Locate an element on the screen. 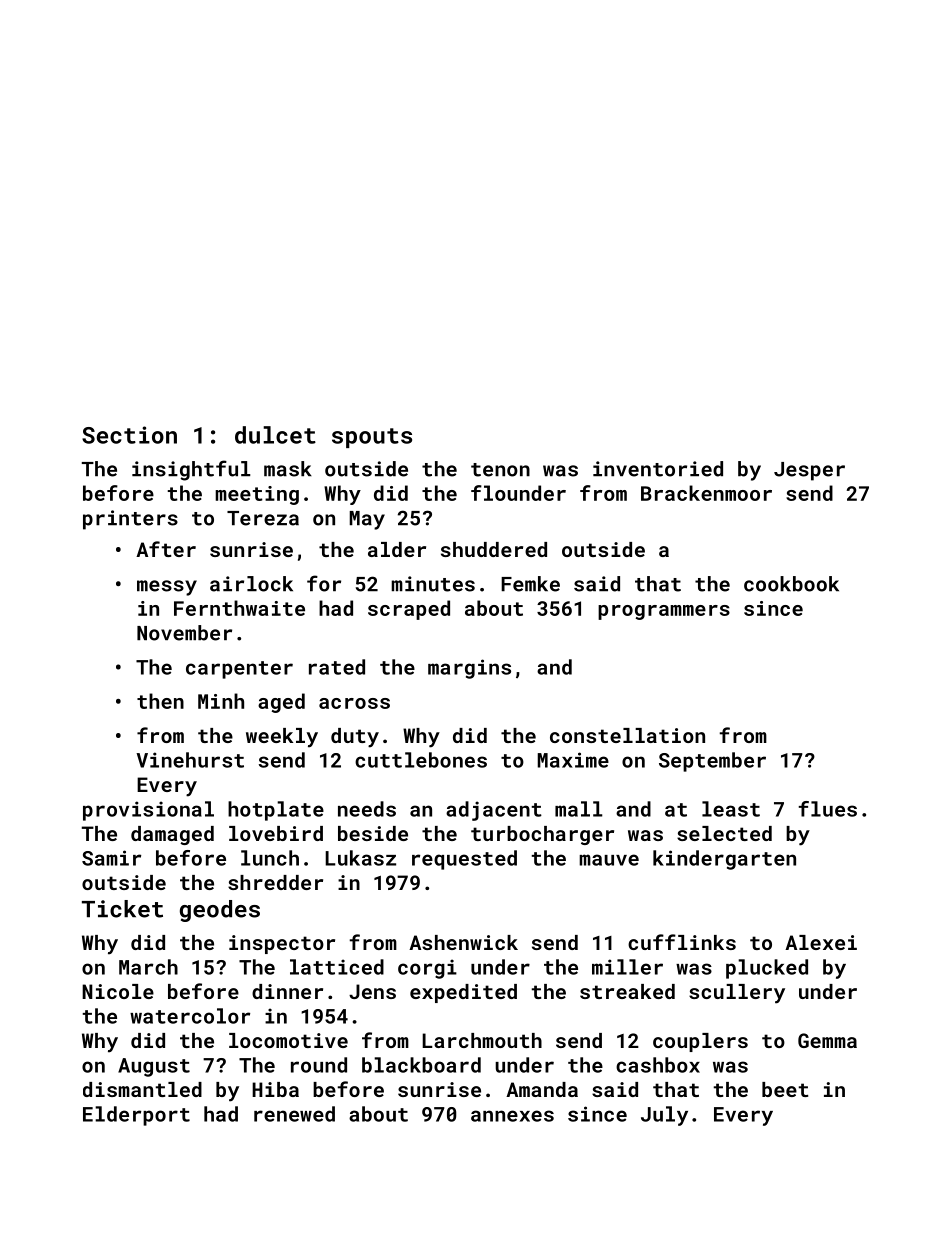 Image resolution: width=952 pixels, height=1233 pixels. March is located at coordinates (148, 967).
